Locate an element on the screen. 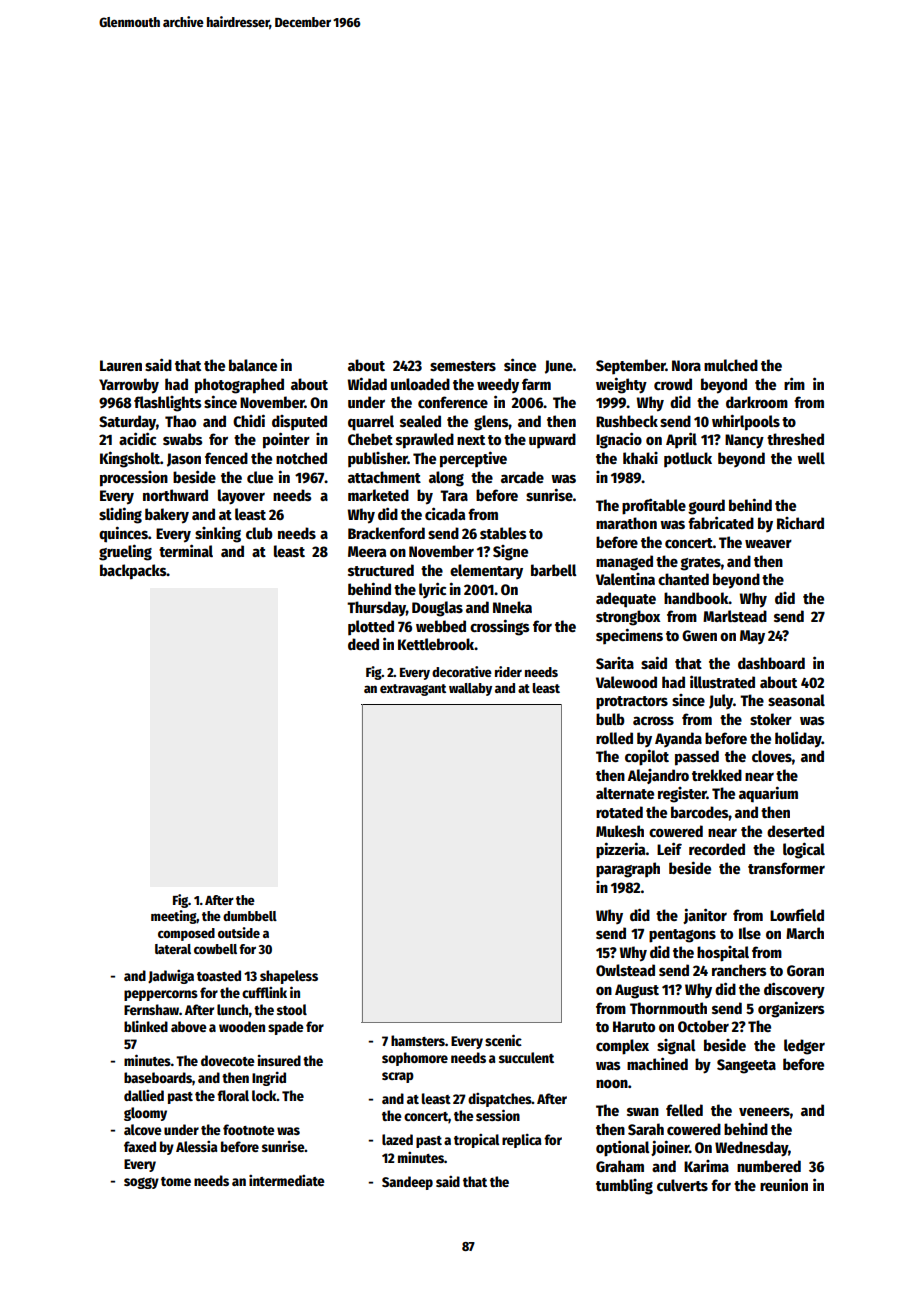  ranchers is located at coordinates (739, 970).
